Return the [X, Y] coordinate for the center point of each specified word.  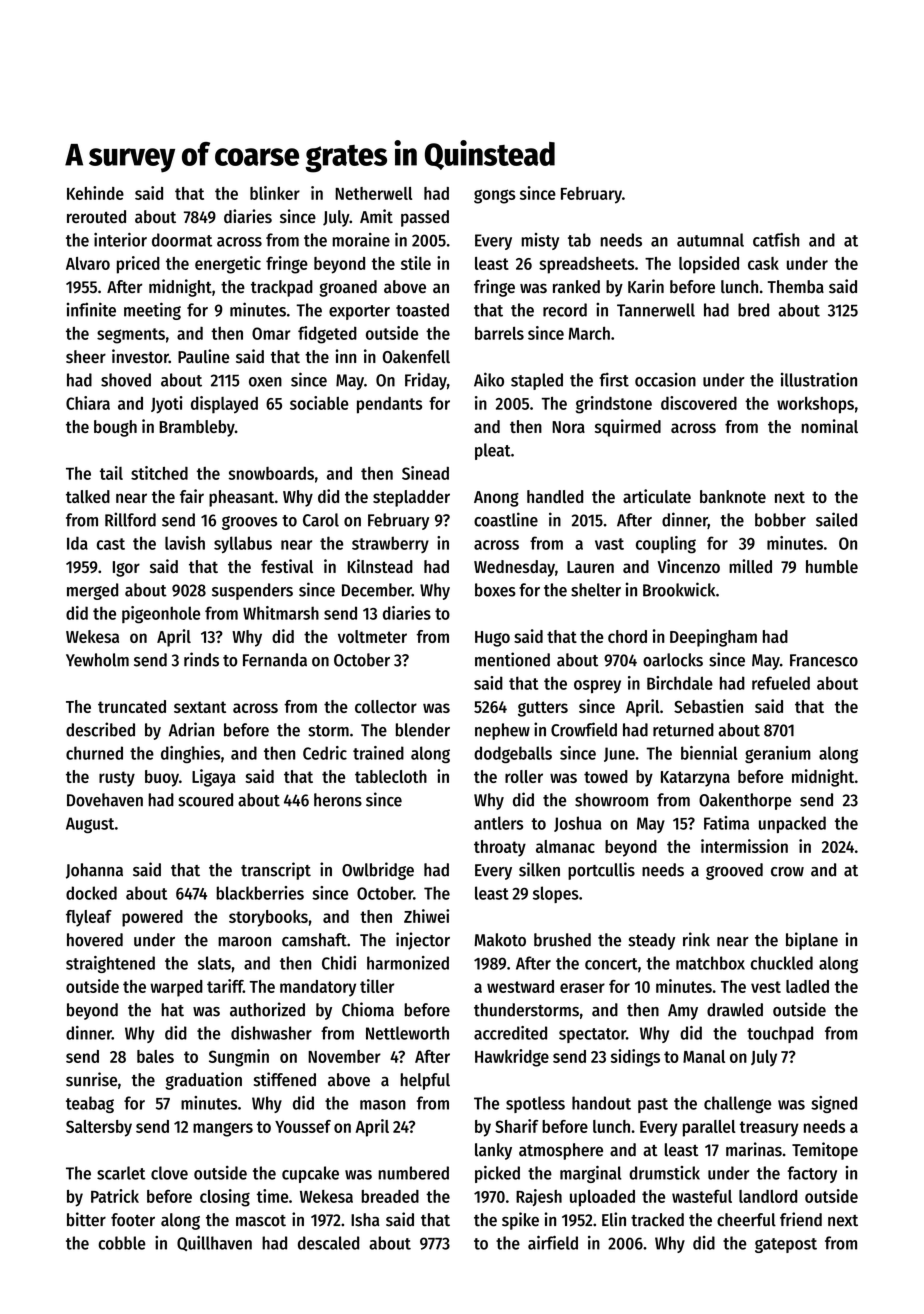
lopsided [709, 265]
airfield [553, 1243]
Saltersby [99, 1128]
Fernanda [275, 660]
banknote [733, 496]
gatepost [786, 1245]
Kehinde [95, 193]
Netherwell [373, 193]
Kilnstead [380, 566]
